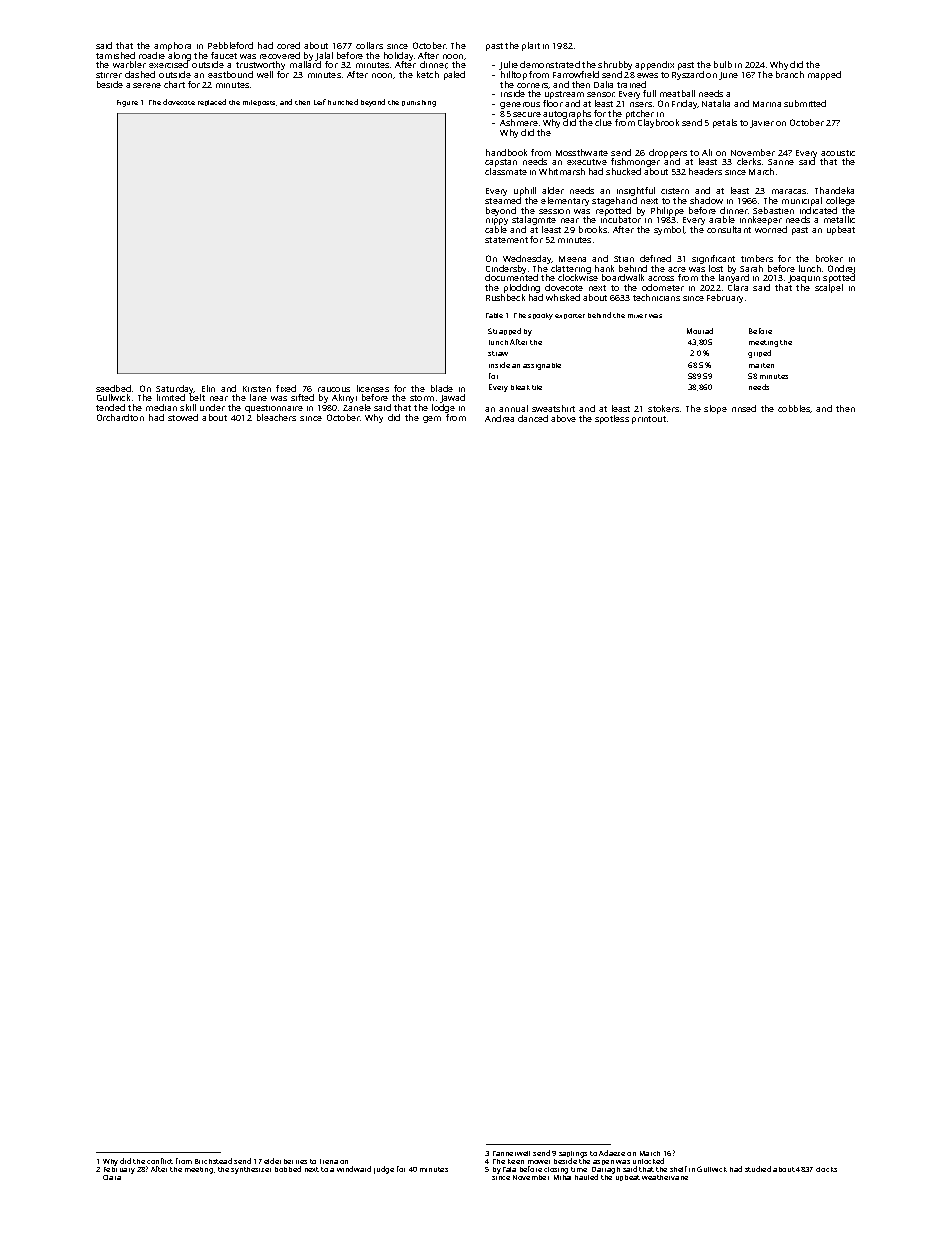 This document has width=952, height=1233. I want to click on bulb, so click(723, 64).
